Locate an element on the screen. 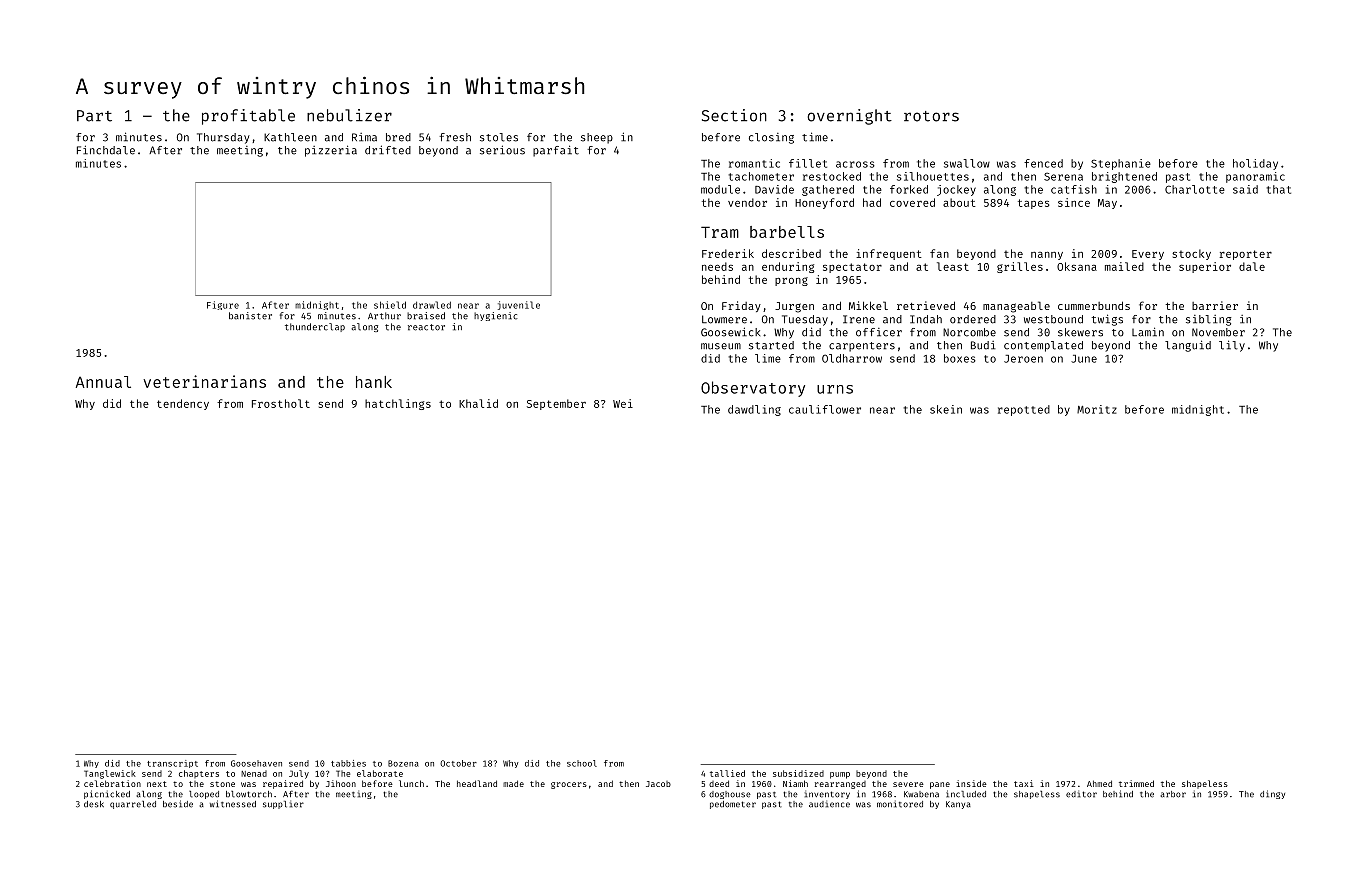 The height and width of the screenshot is (887, 1372). Tram is located at coordinates (720, 232).
